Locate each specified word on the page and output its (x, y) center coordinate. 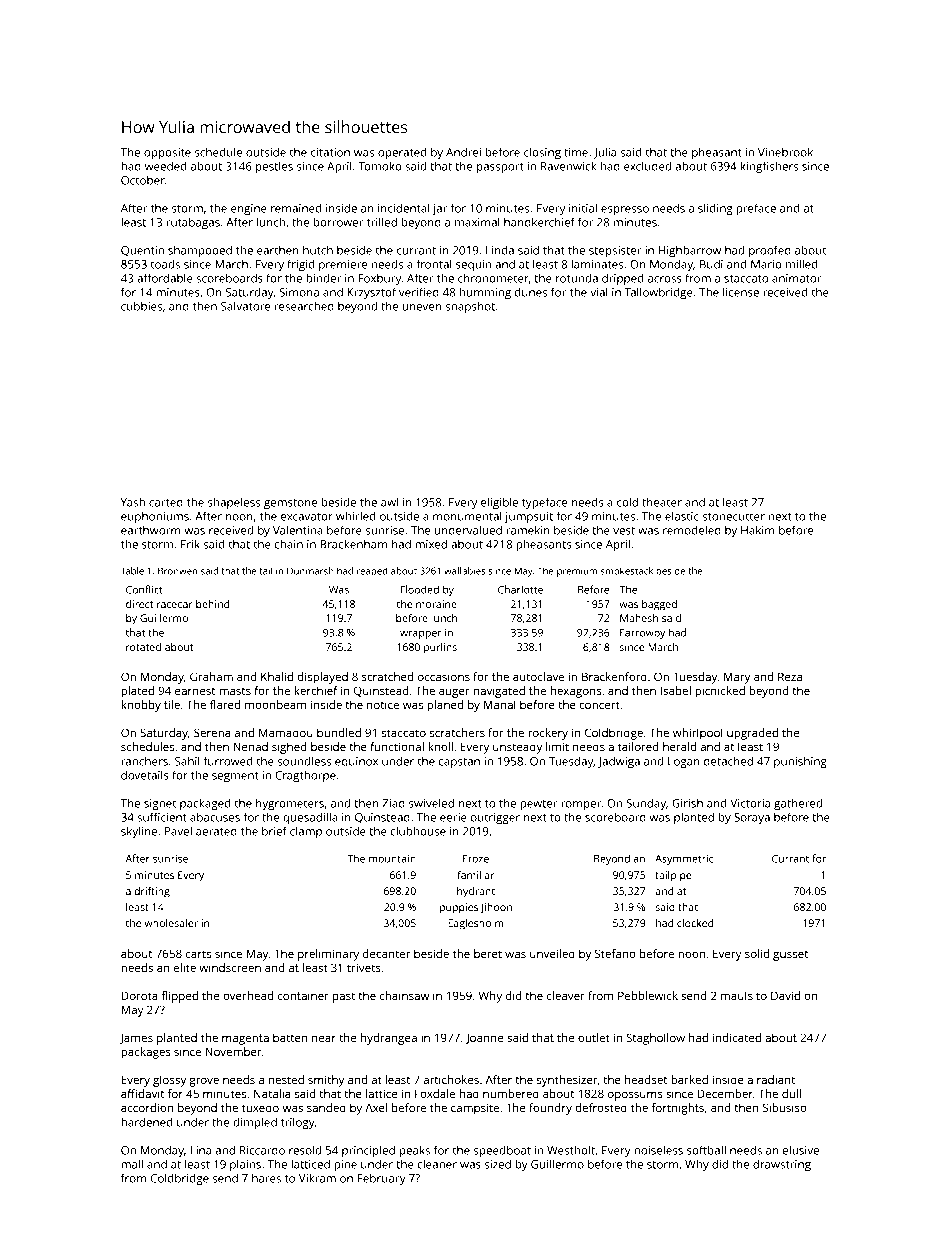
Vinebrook (785, 152)
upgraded (752, 734)
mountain (392, 859)
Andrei (463, 152)
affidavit (142, 1093)
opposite (167, 153)
